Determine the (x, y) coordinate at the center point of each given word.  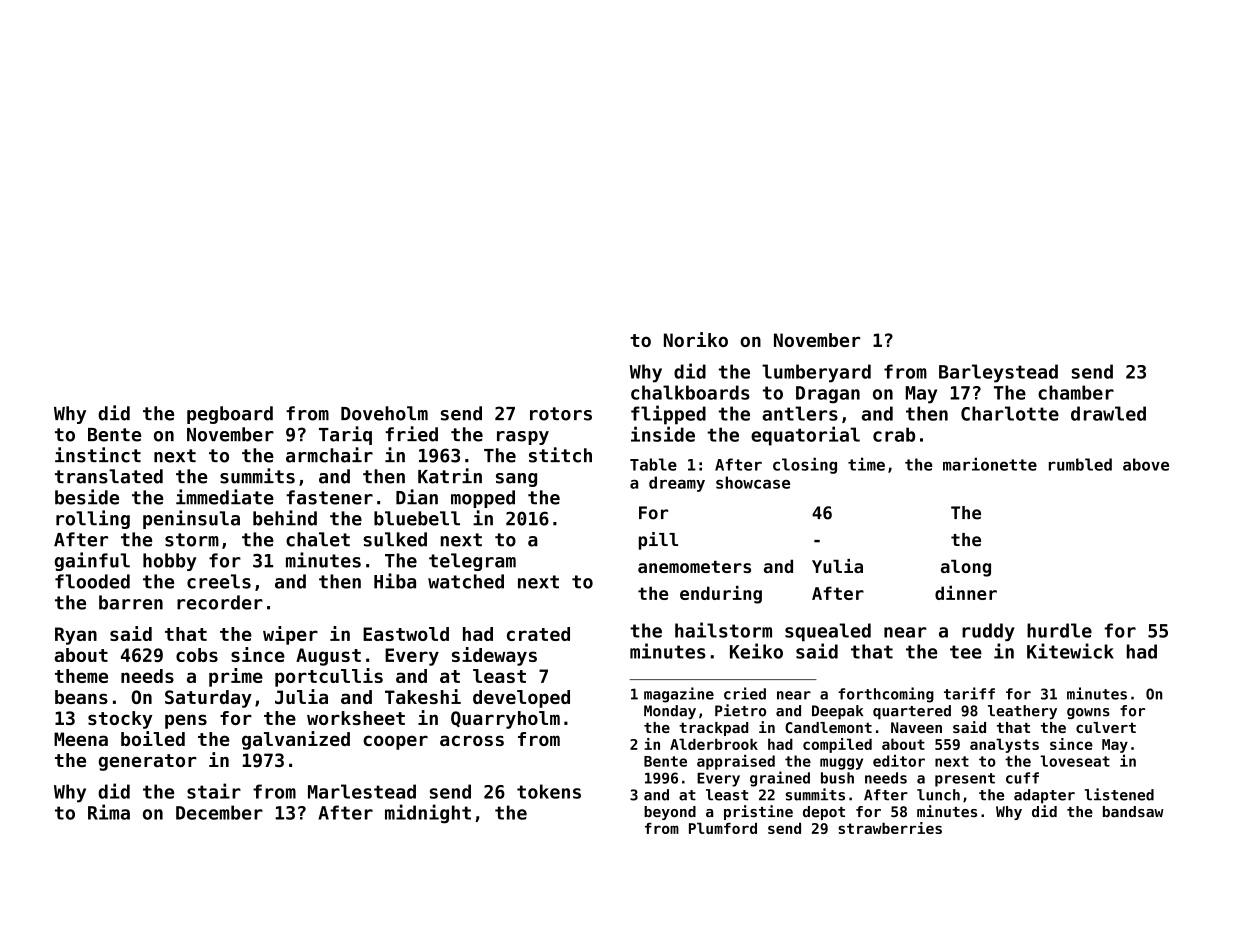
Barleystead (998, 373)
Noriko (696, 339)
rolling (93, 519)
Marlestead (362, 791)
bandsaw (1133, 812)
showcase (753, 482)
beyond (670, 813)
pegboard (230, 415)
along (966, 568)
